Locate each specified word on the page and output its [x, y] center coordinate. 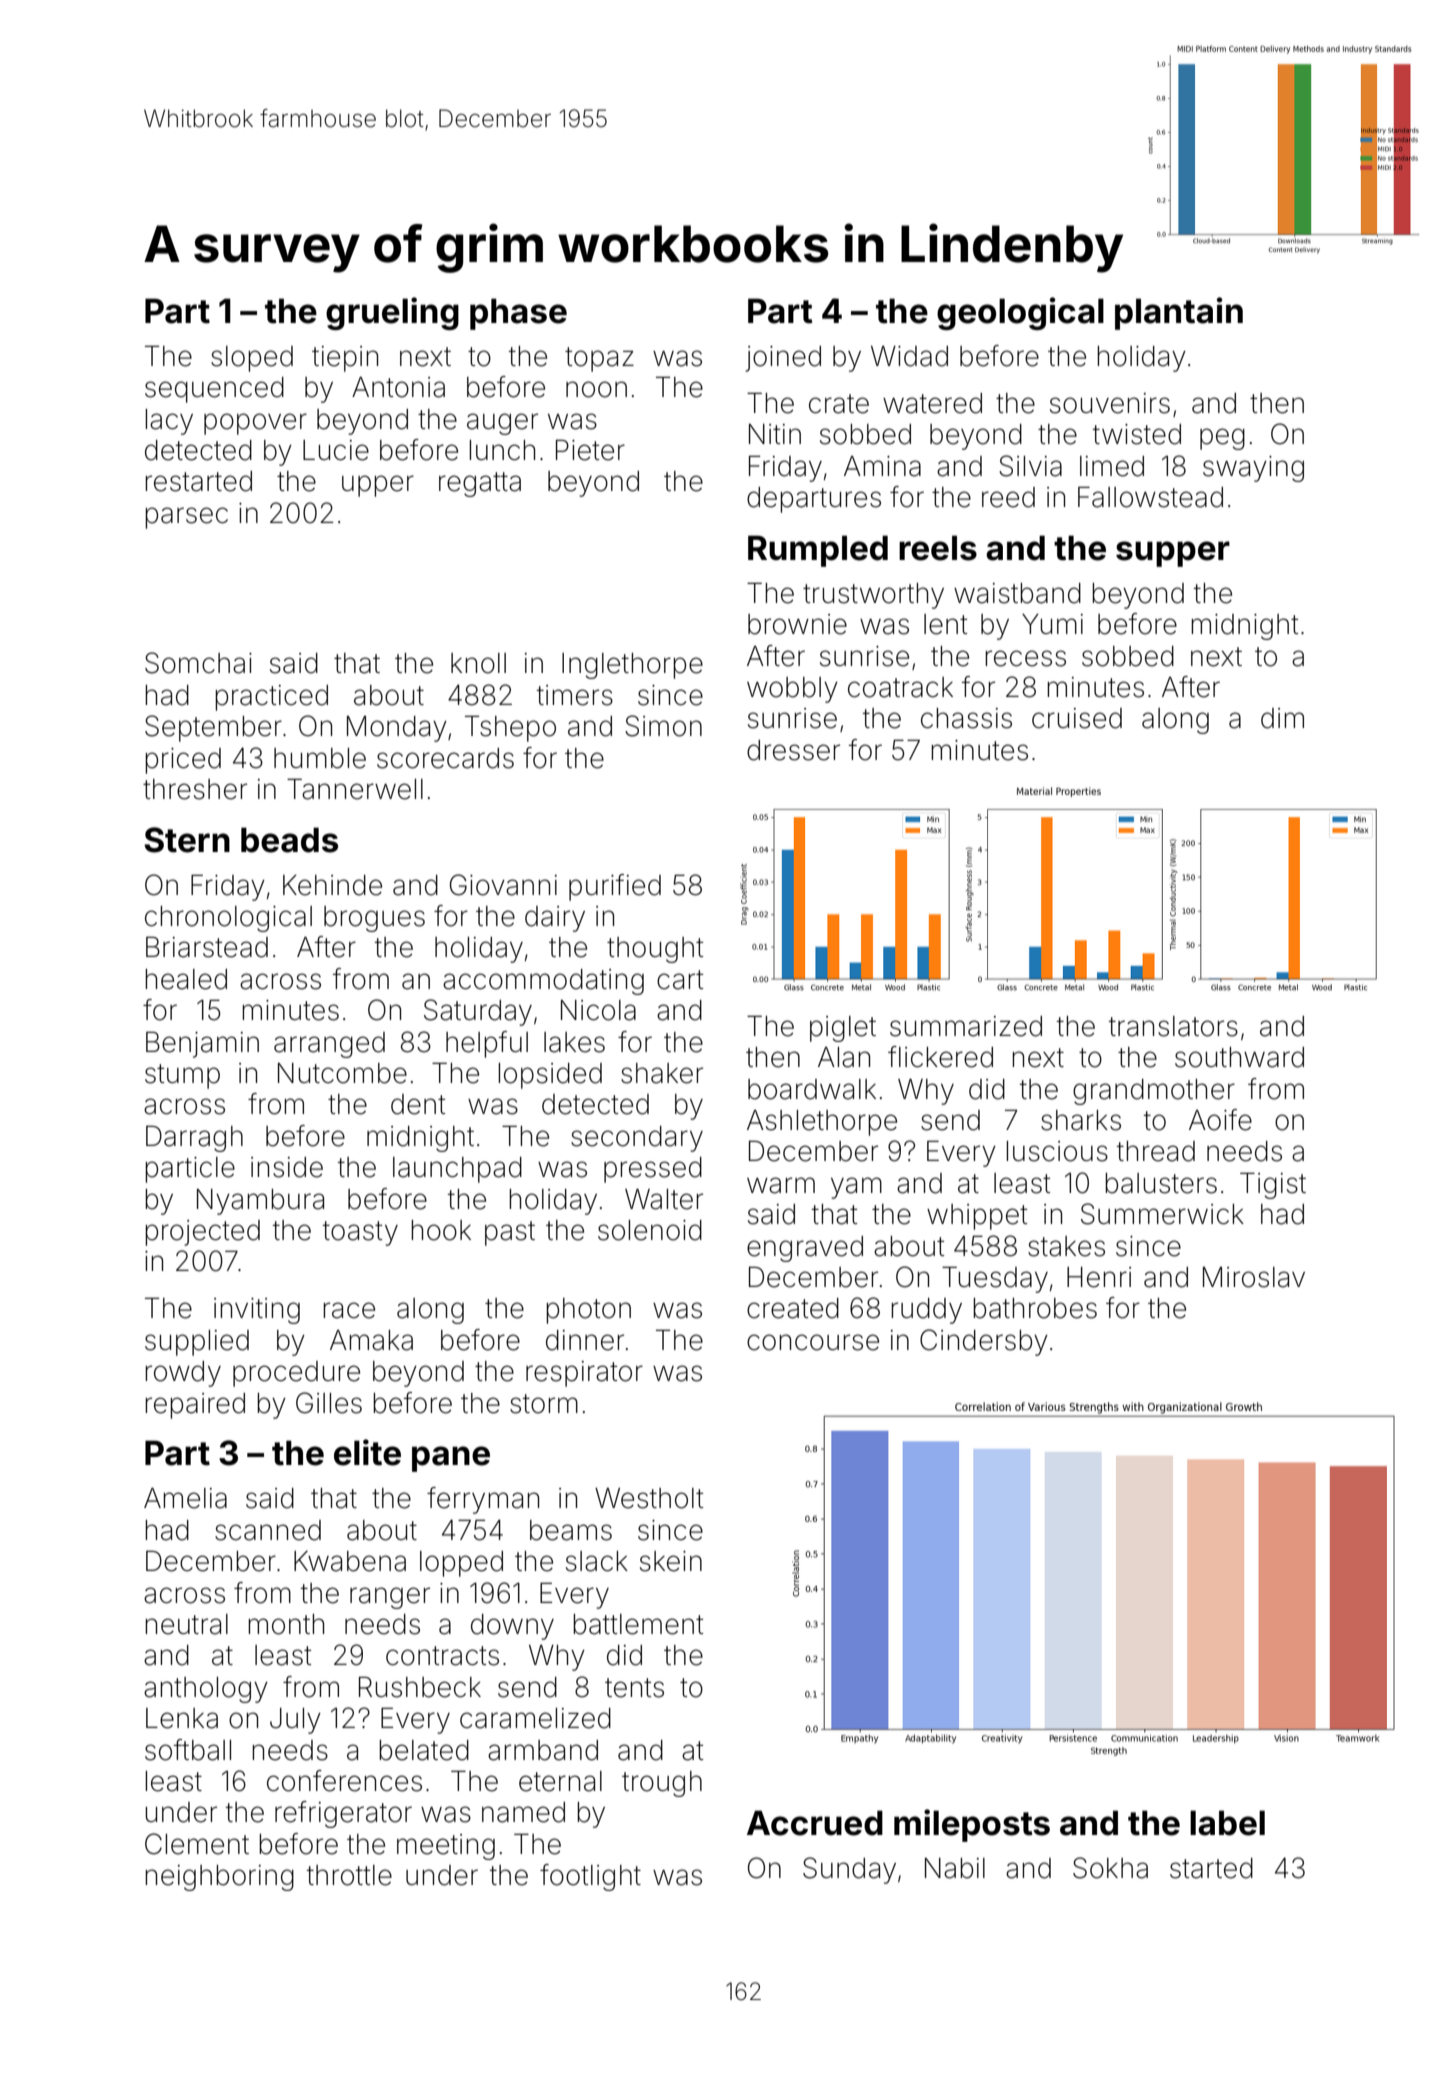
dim [1282, 718]
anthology [206, 1690]
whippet [977, 1217]
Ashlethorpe [822, 1123]
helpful [487, 1044]
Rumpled [818, 551]
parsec [186, 518]
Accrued [815, 1823]
